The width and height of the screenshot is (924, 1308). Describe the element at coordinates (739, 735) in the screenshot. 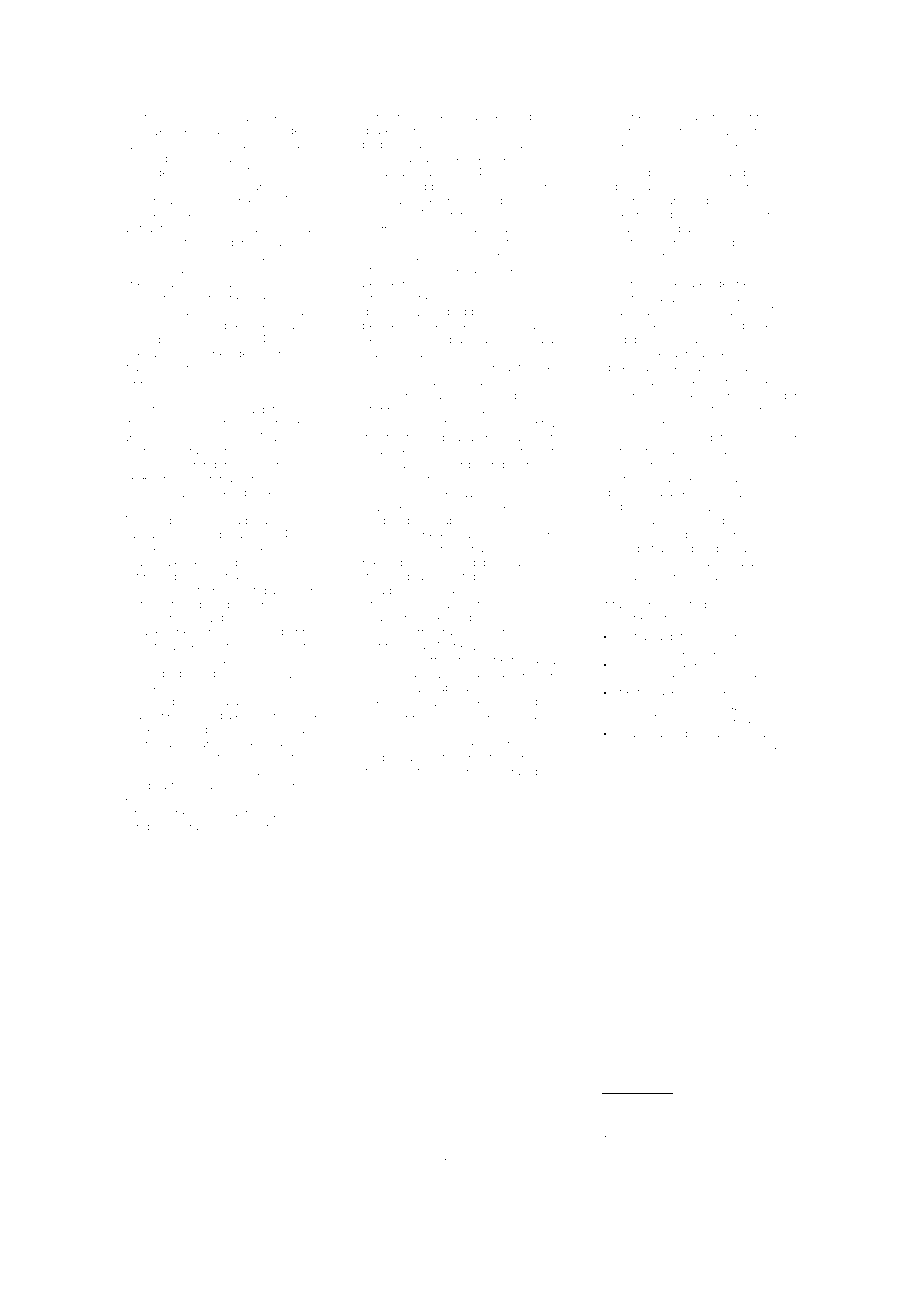

I see `glistening` at that location.
